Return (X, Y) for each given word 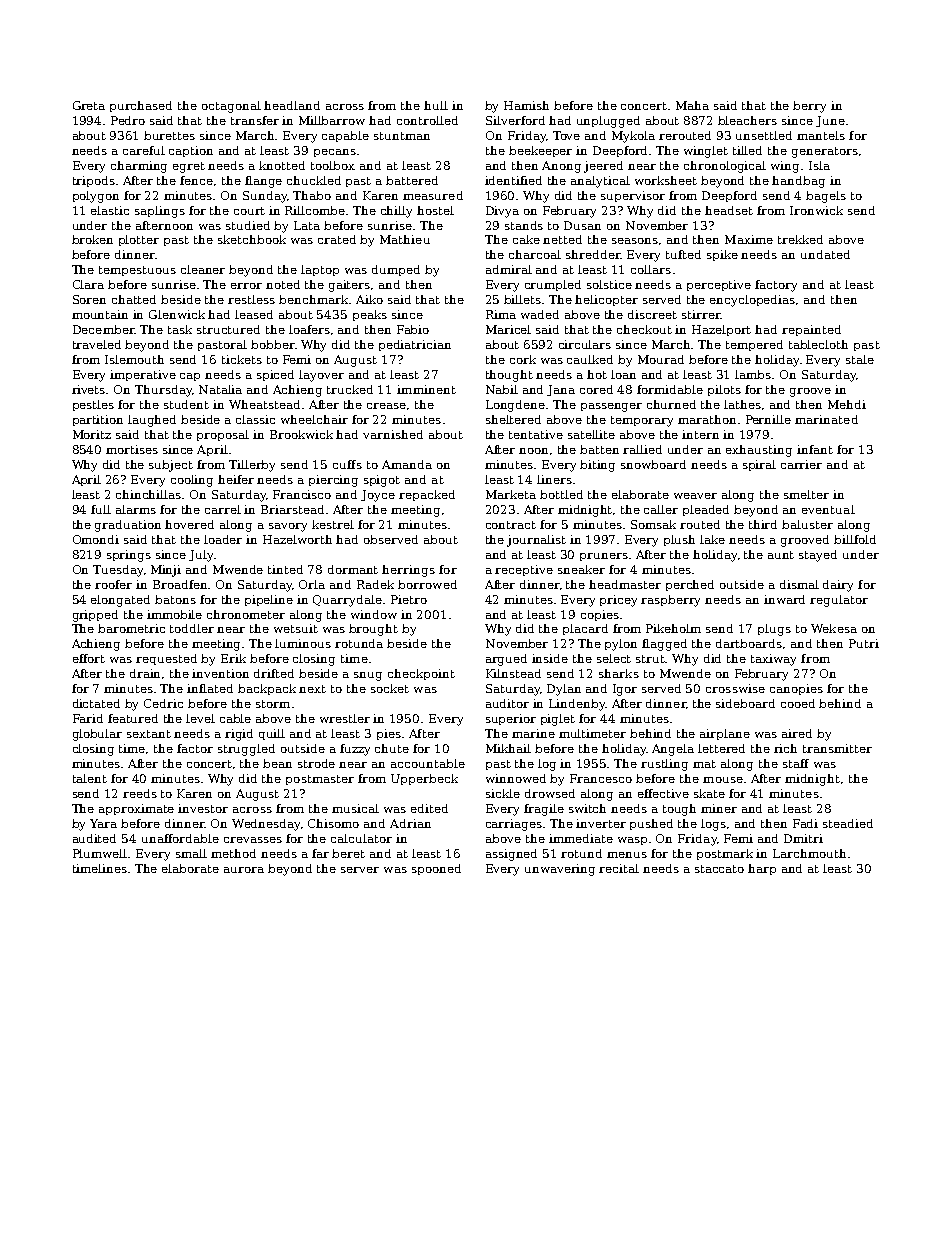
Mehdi (847, 404)
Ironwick (816, 210)
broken (92, 239)
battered (412, 180)
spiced (275, 375)
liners (554, 479)
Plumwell (101, 853)
